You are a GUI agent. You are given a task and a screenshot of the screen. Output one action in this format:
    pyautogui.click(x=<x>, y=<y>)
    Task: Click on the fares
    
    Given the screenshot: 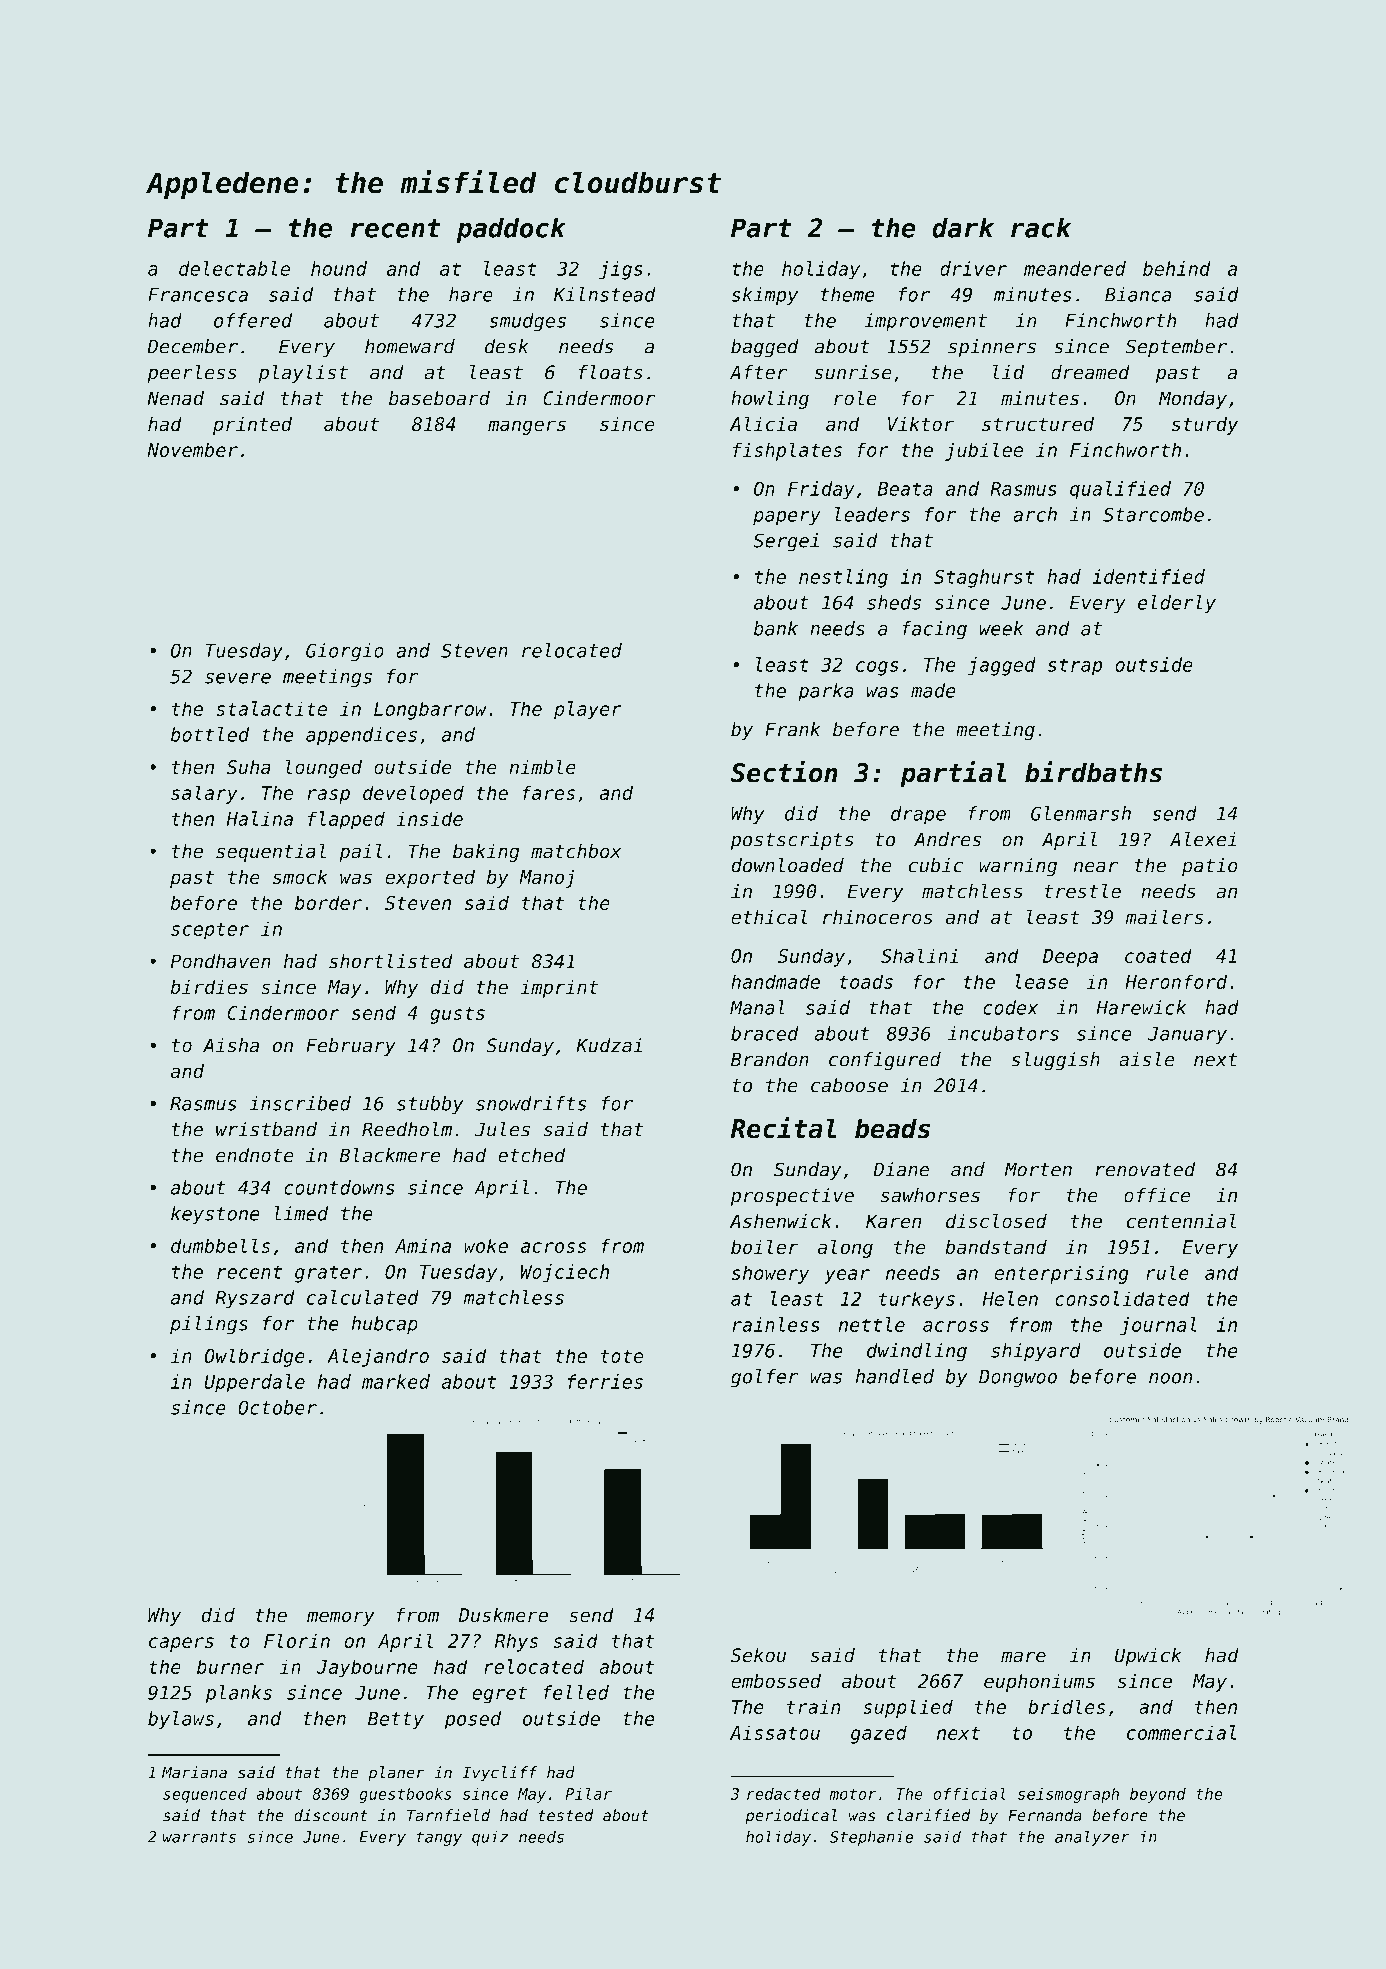 What is the action you would take?
    pyautogui.click(x=548, y=792)
